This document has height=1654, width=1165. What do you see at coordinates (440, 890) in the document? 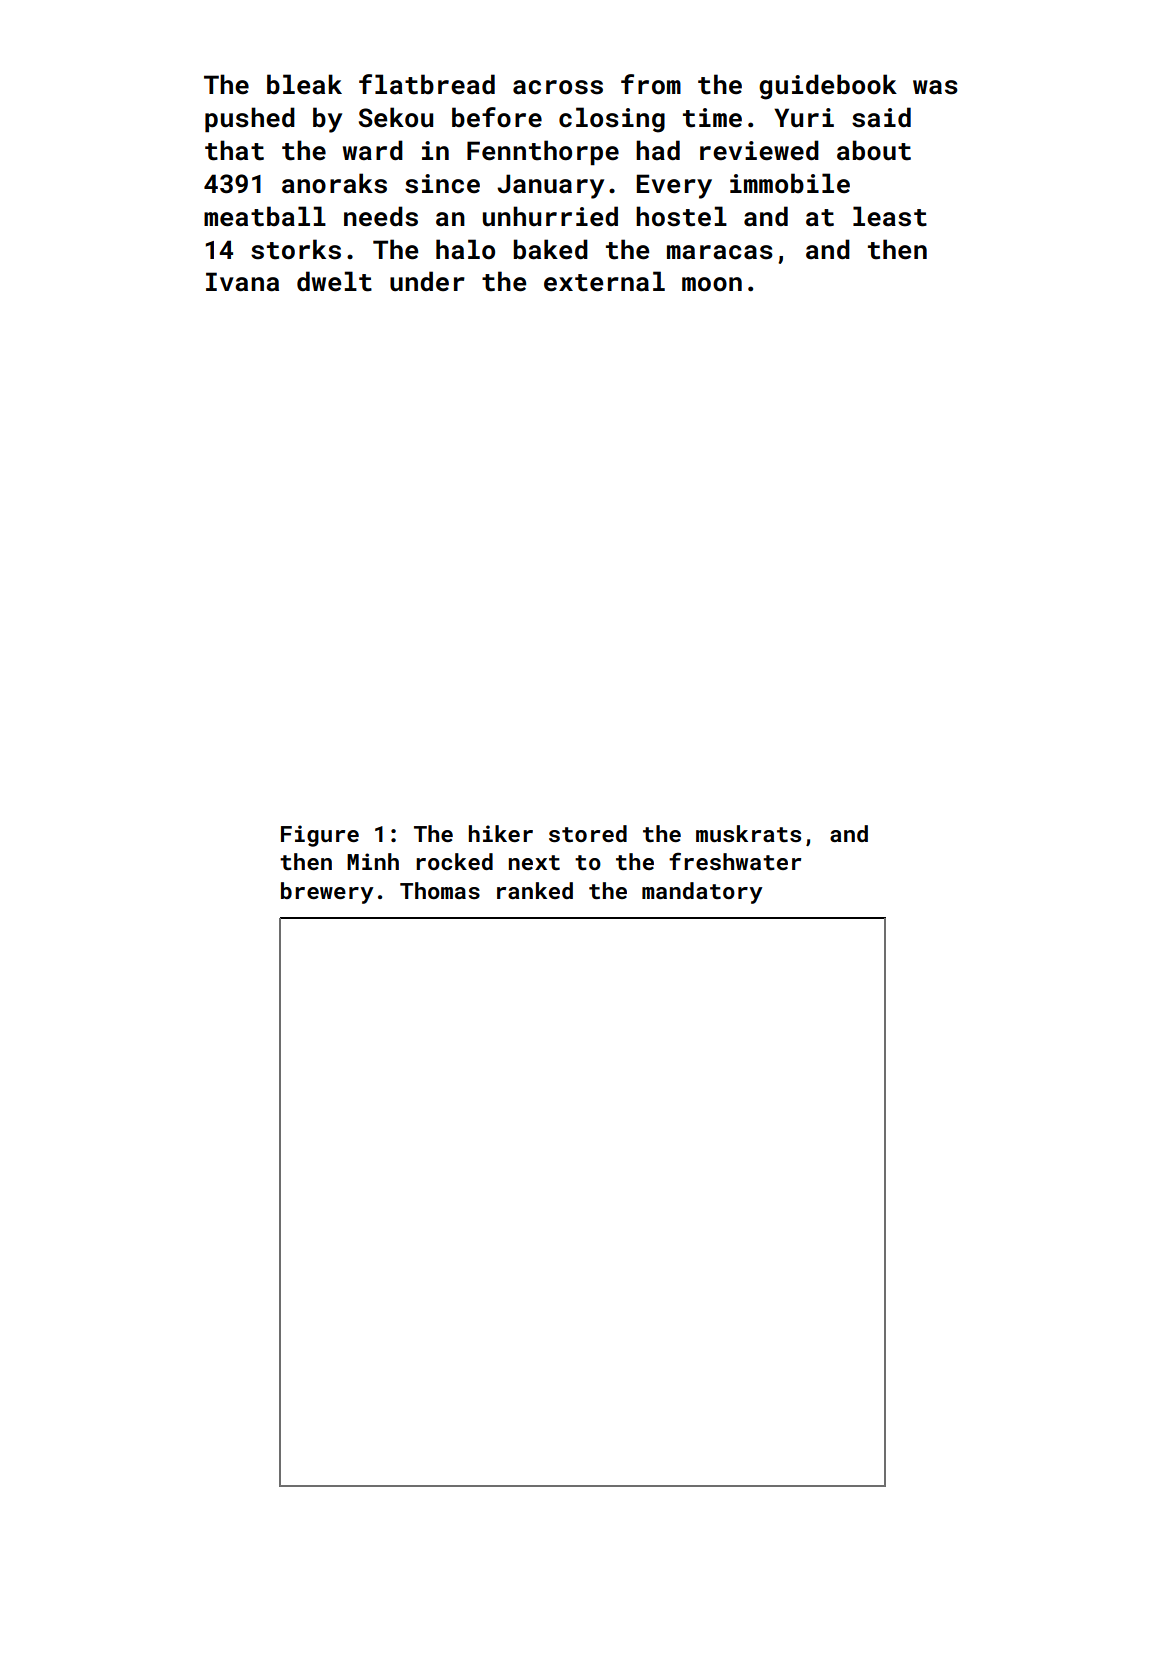
I see `Thomas` at bounding box center [440, 890].
